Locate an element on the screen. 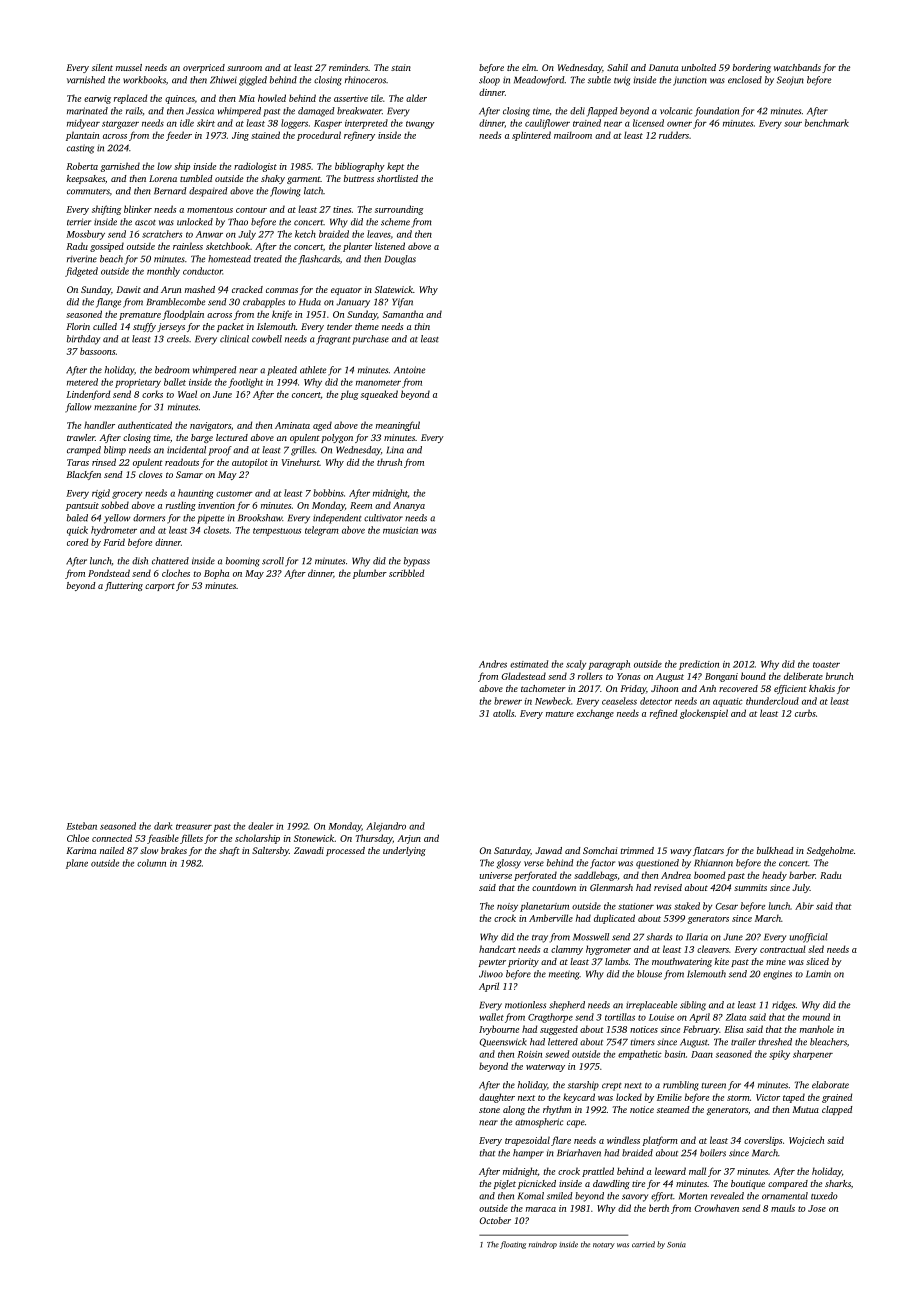 Image resolution: width=924 pixels, height=1308 pixels. assertive is located at coordinates (351, 98).
